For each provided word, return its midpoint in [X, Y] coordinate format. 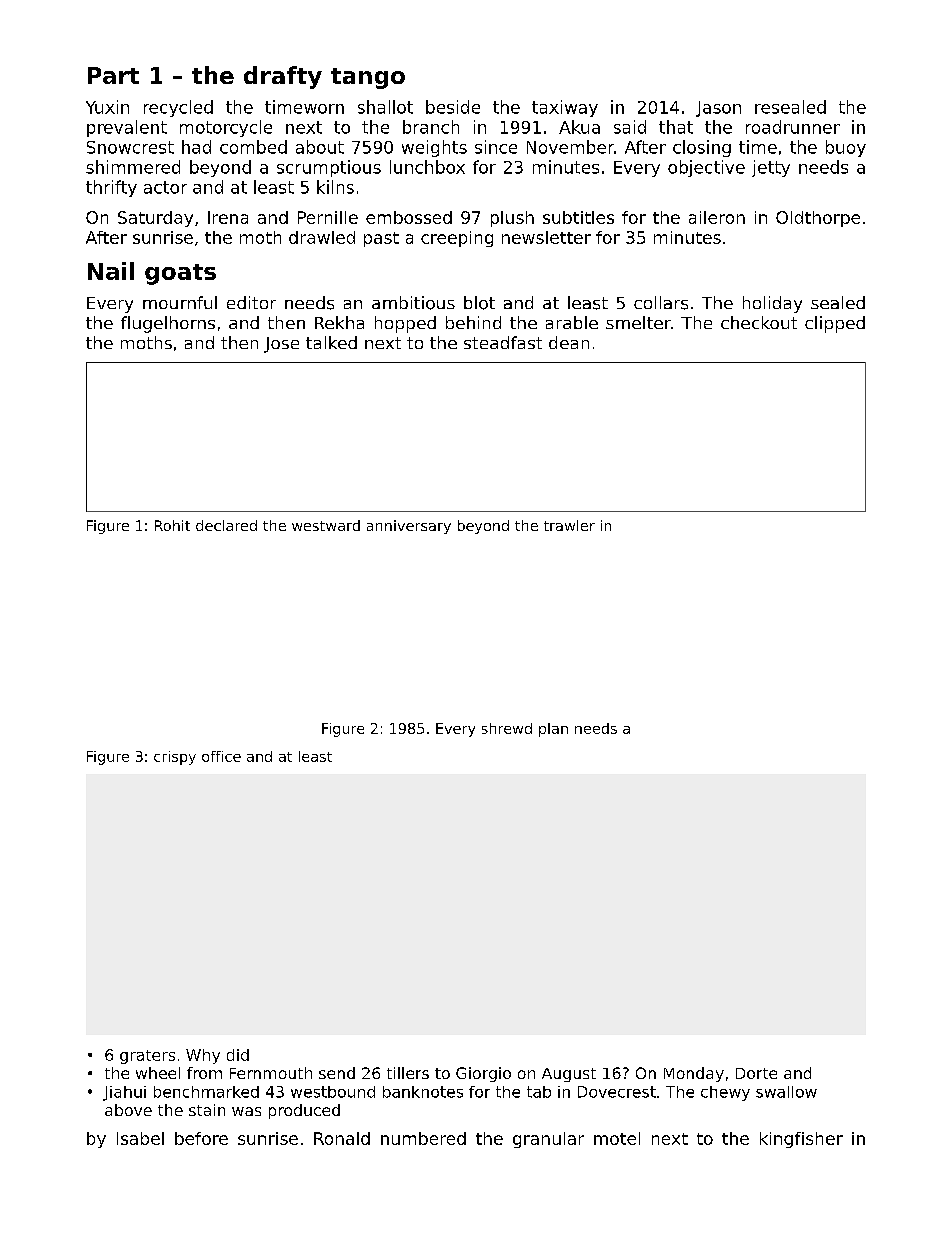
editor [251, 302]
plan [553, 730]
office [221, 756]
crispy [175, 758]
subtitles [578, 217]
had [196, 147]
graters [147, 1057]
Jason [718, 109]
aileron [717, 217]
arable [572, 322]
